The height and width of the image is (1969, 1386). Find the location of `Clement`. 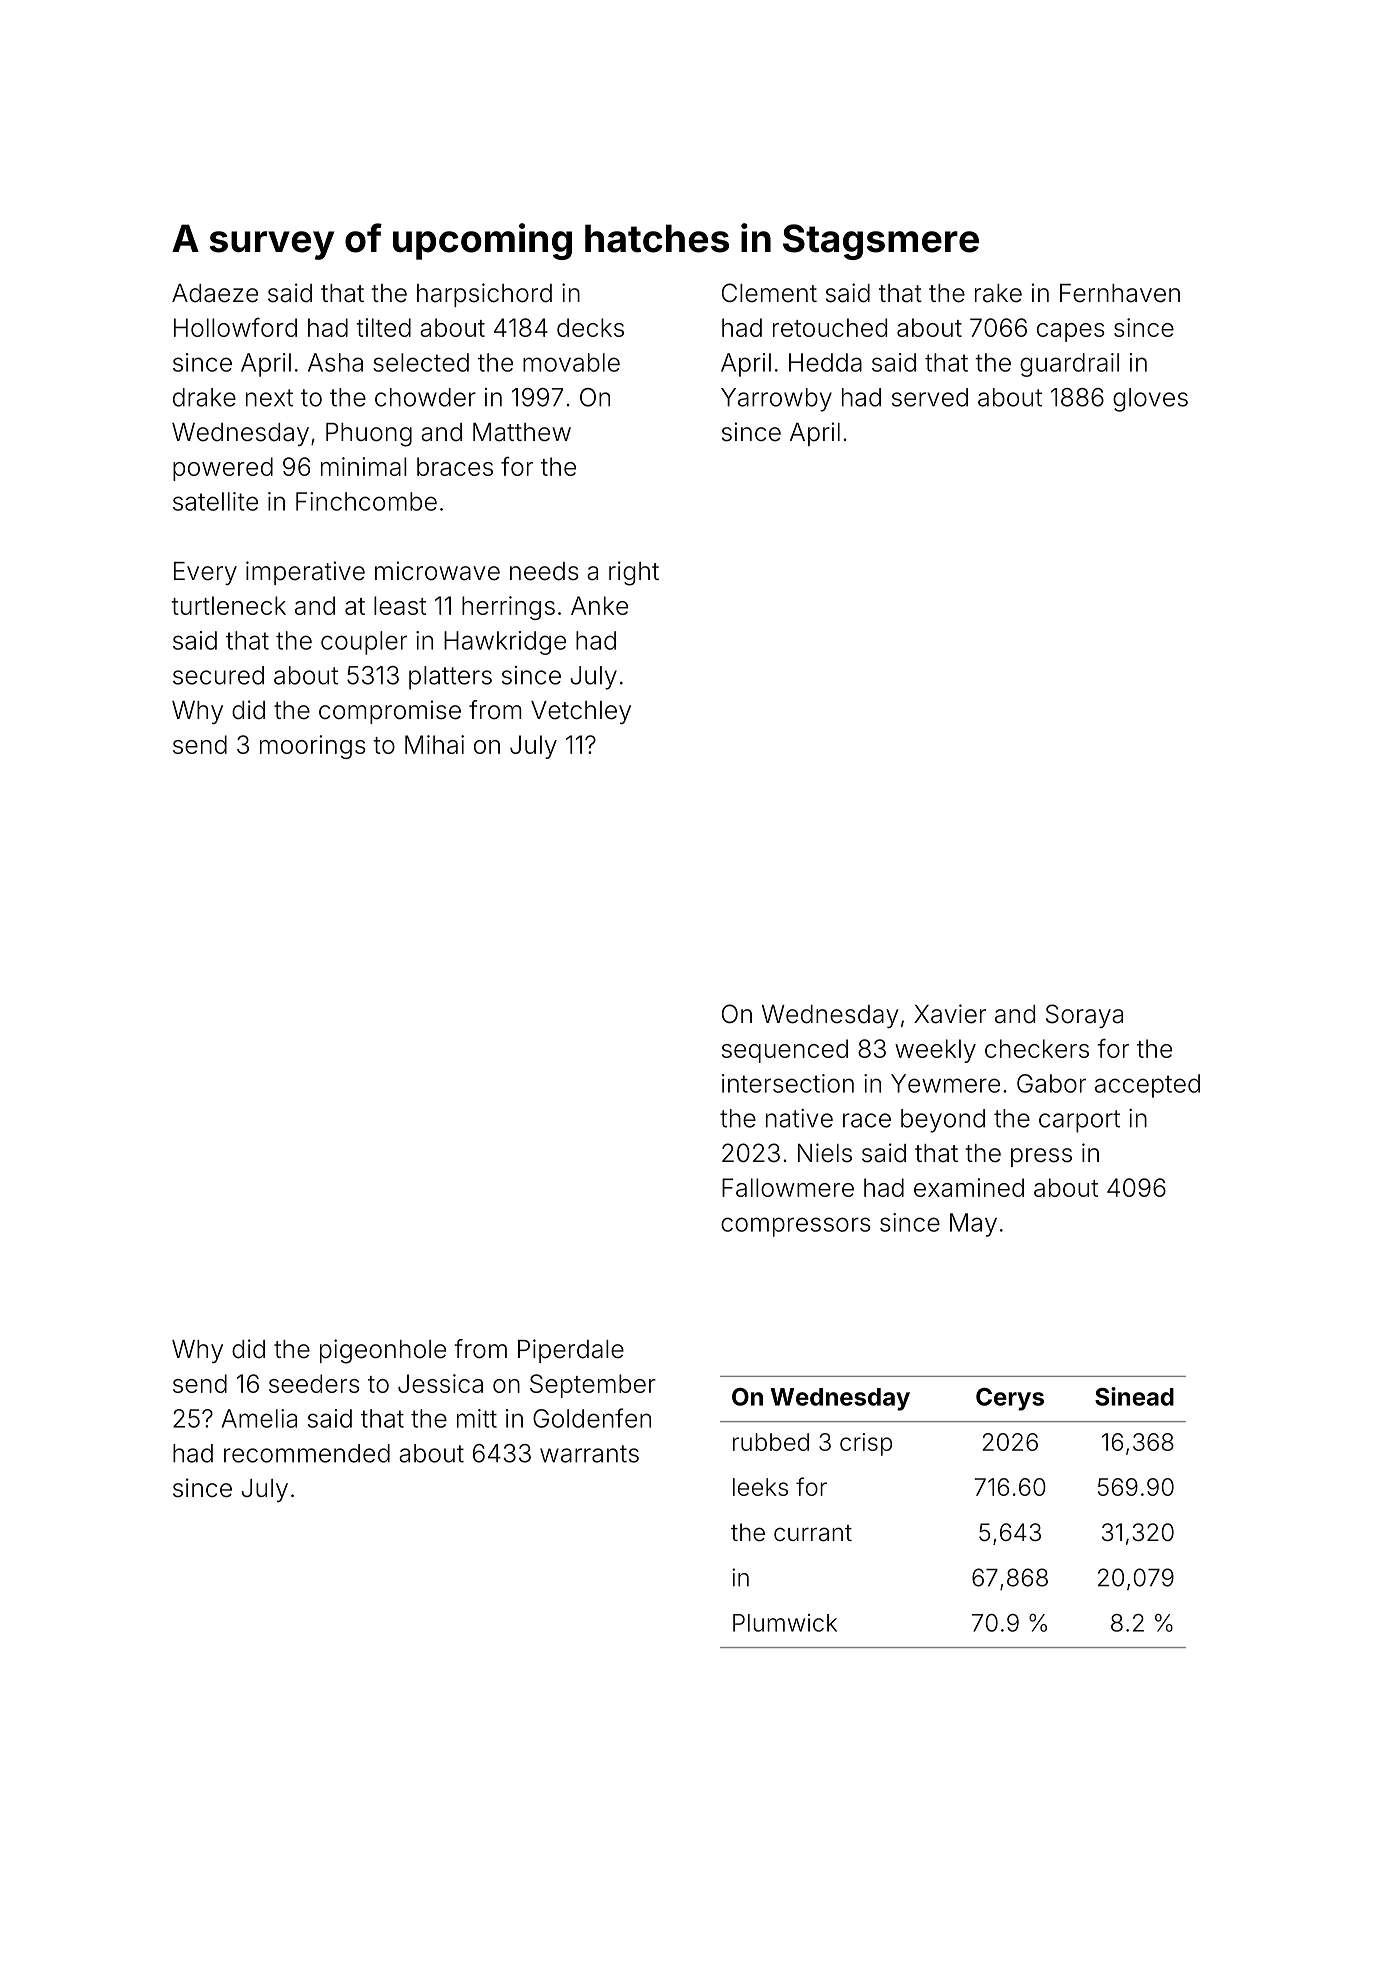

Clement is located at coordinates (769, 293).
